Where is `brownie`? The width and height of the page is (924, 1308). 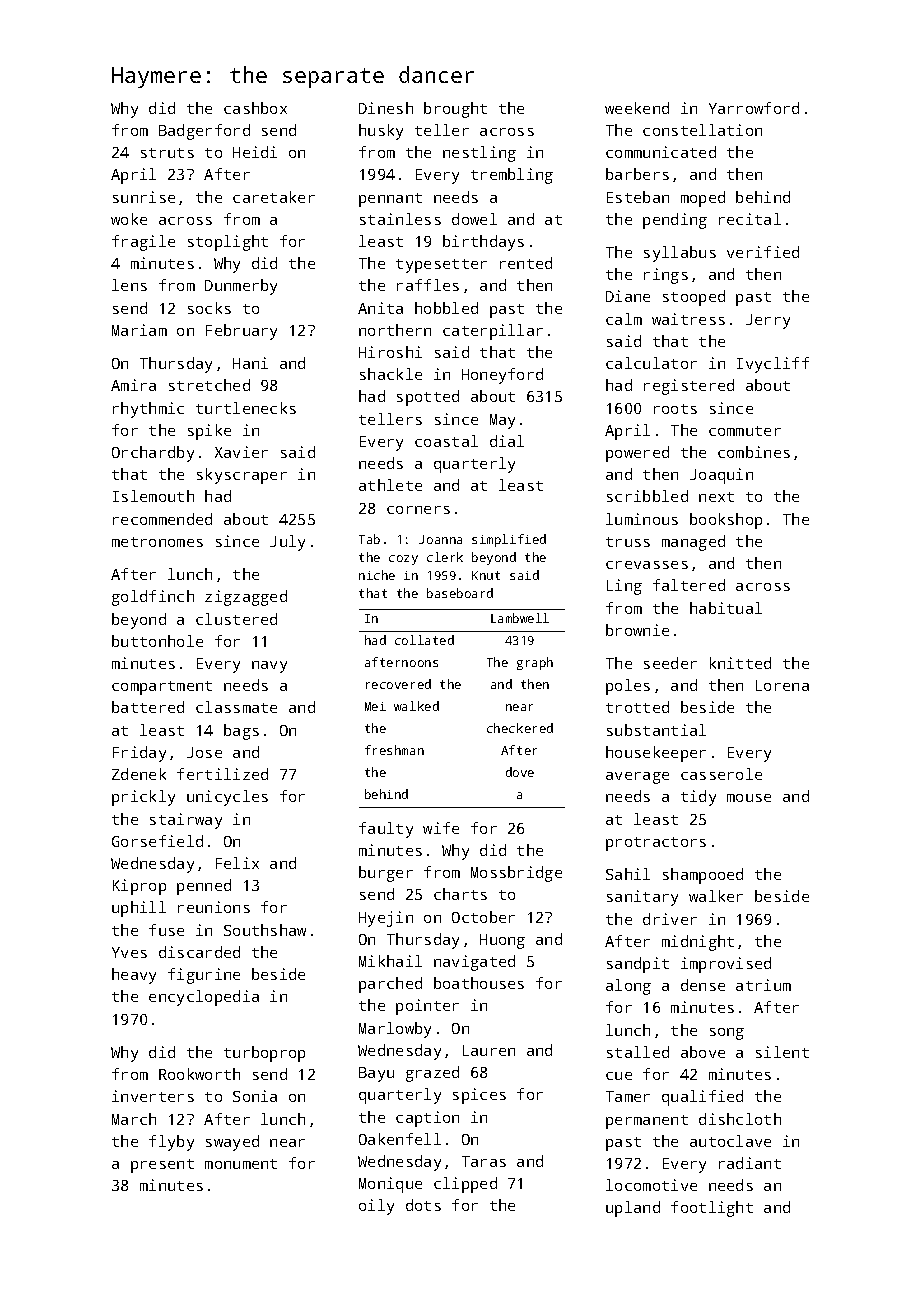
brownie is located at coordinates (637, 630).
